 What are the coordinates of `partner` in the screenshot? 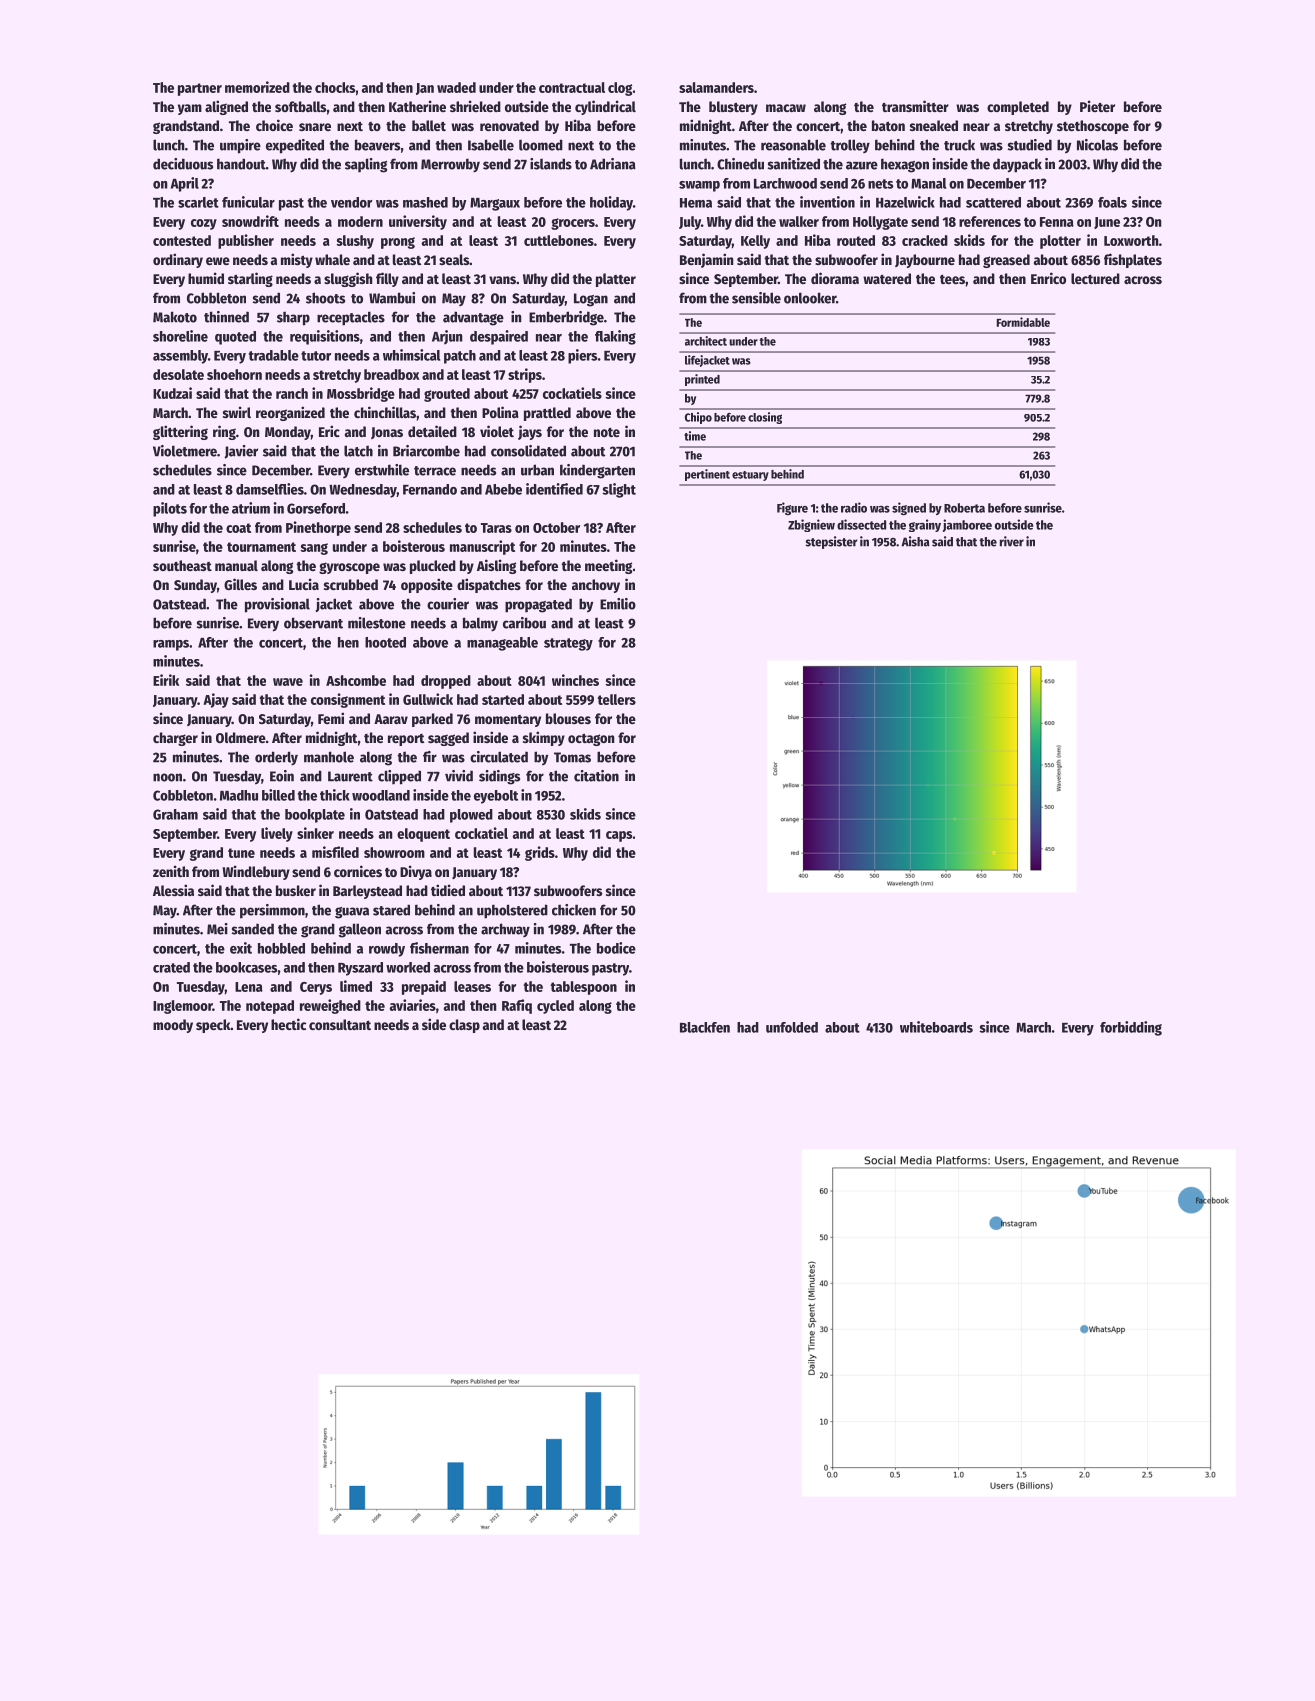 It's located at (200, 89).
